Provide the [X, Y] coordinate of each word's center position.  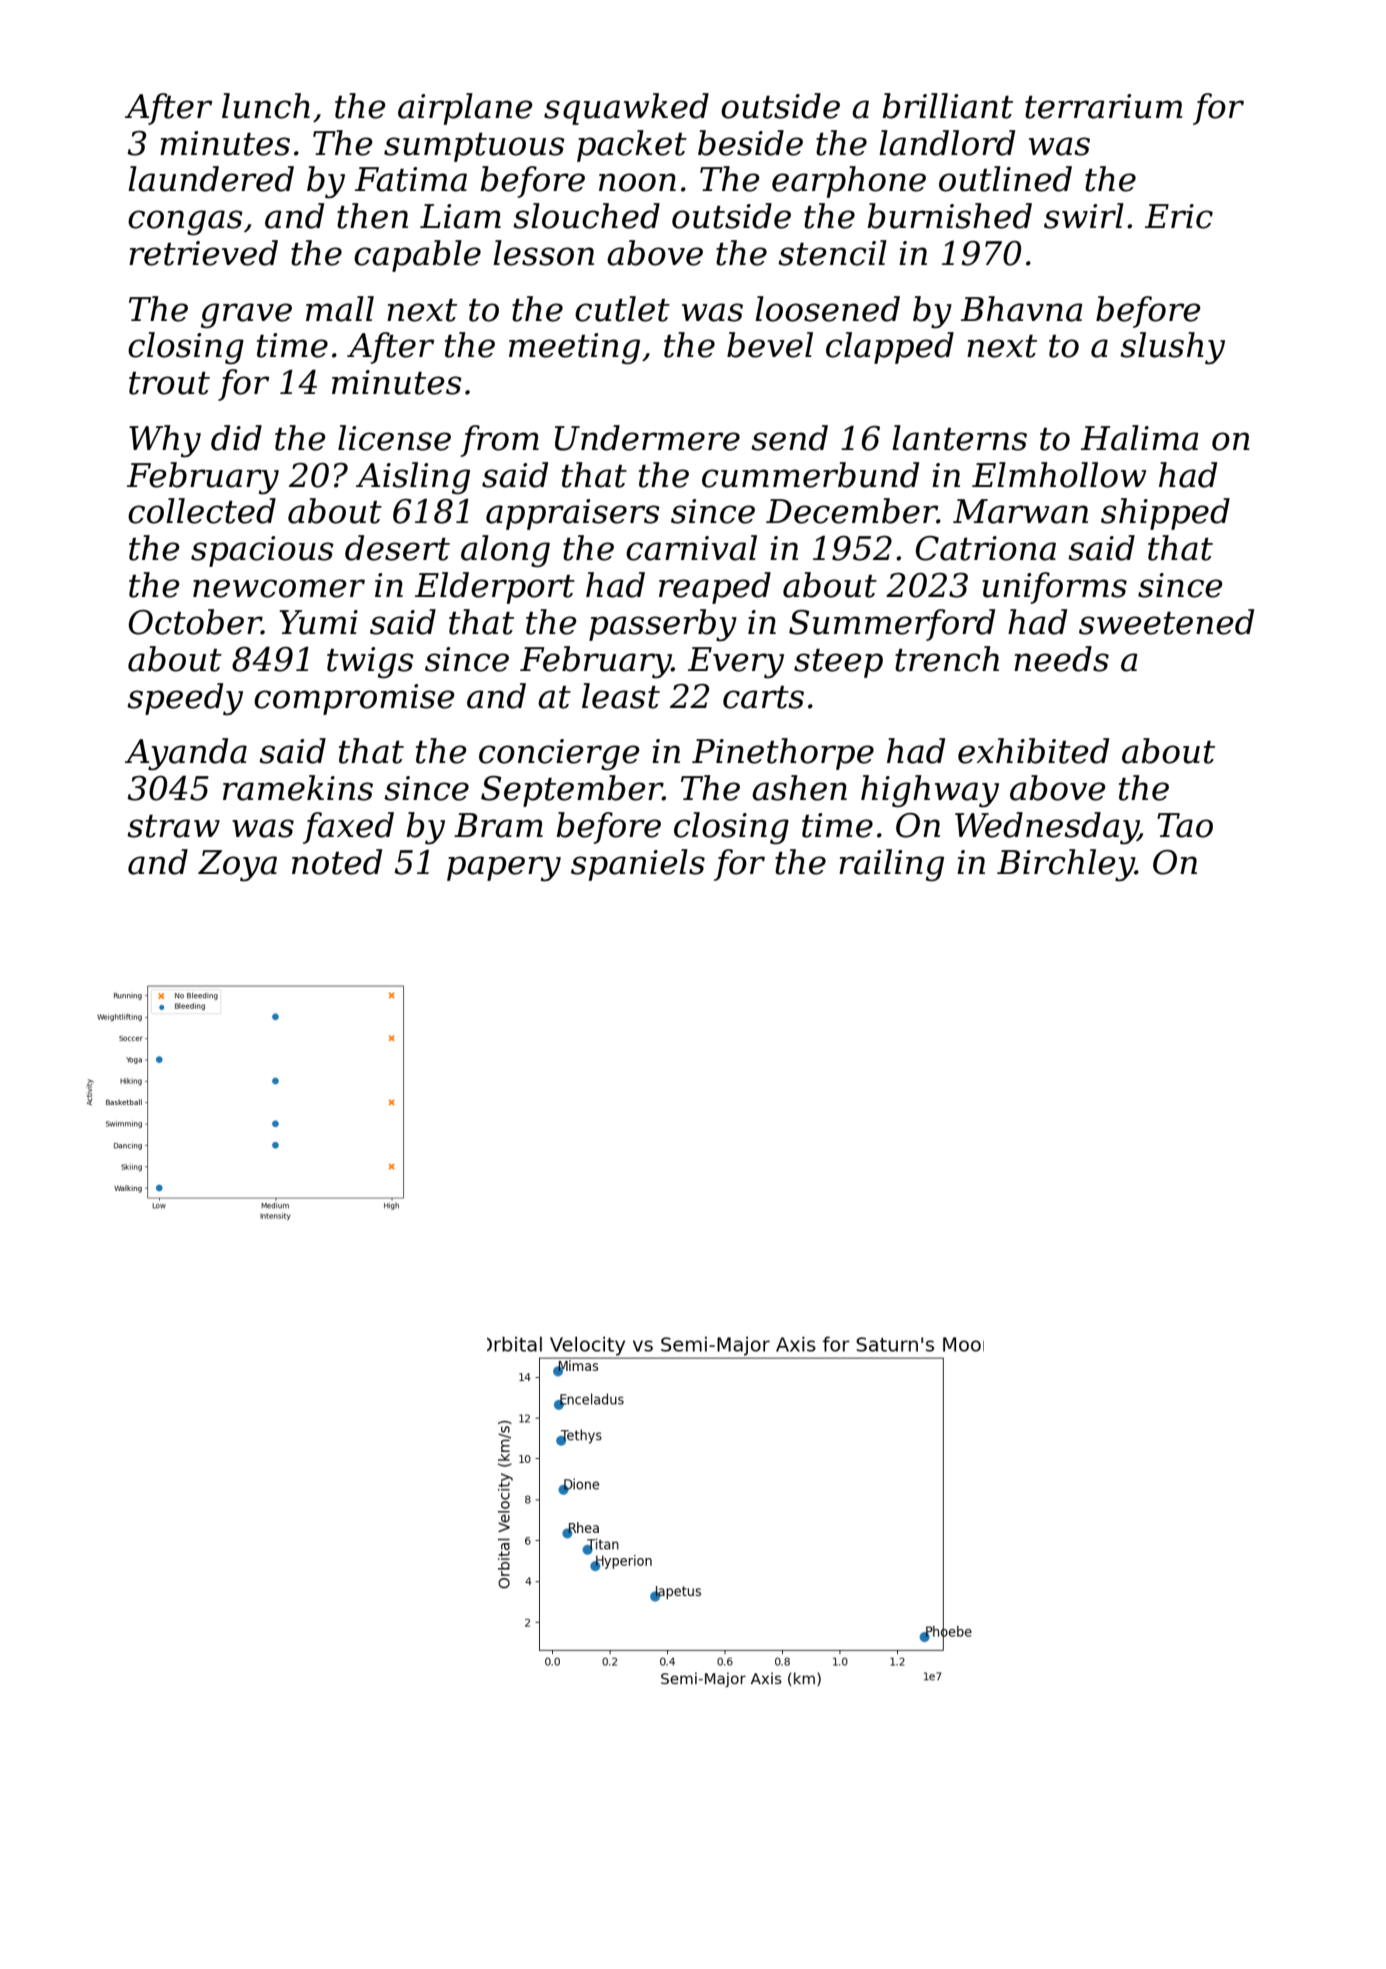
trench [947, 659]
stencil [832, 253]
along [505, 551]
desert [397, 548]
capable [417, 256]
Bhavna [1022, 309]
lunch [266, 106]
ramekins [298, 788]
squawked [626, 109]
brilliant [947, 106]
